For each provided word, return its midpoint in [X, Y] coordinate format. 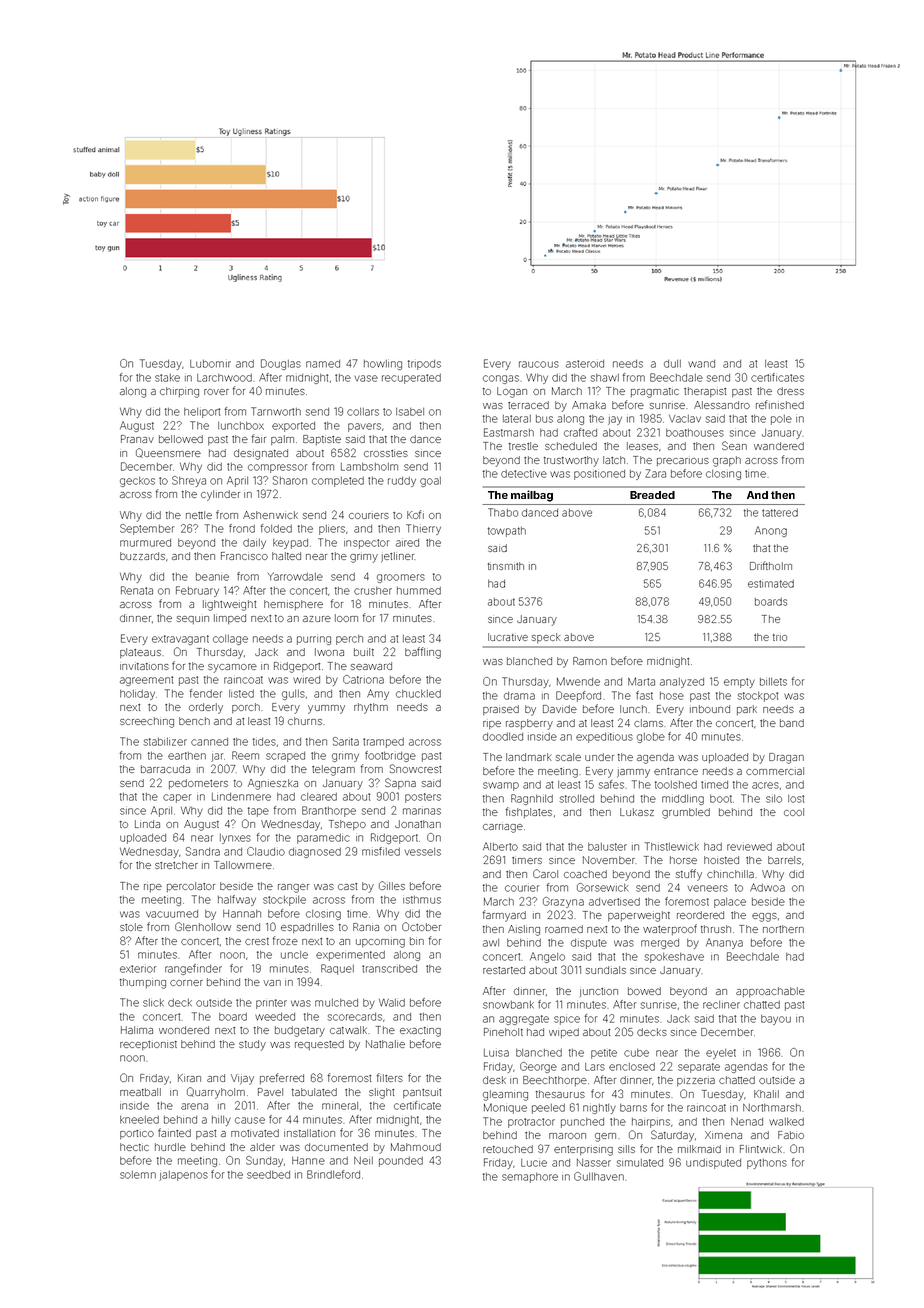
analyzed [682, 683]
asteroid [585, 364]
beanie [212, 577]
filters [390, 1077]
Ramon [590, 661]
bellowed [181, 439]
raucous [539, 364]
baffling [423, 653]
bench [194, 721]
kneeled [139, 1120]
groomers [401, 578]
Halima [137, 1030]
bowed [644, 991]
